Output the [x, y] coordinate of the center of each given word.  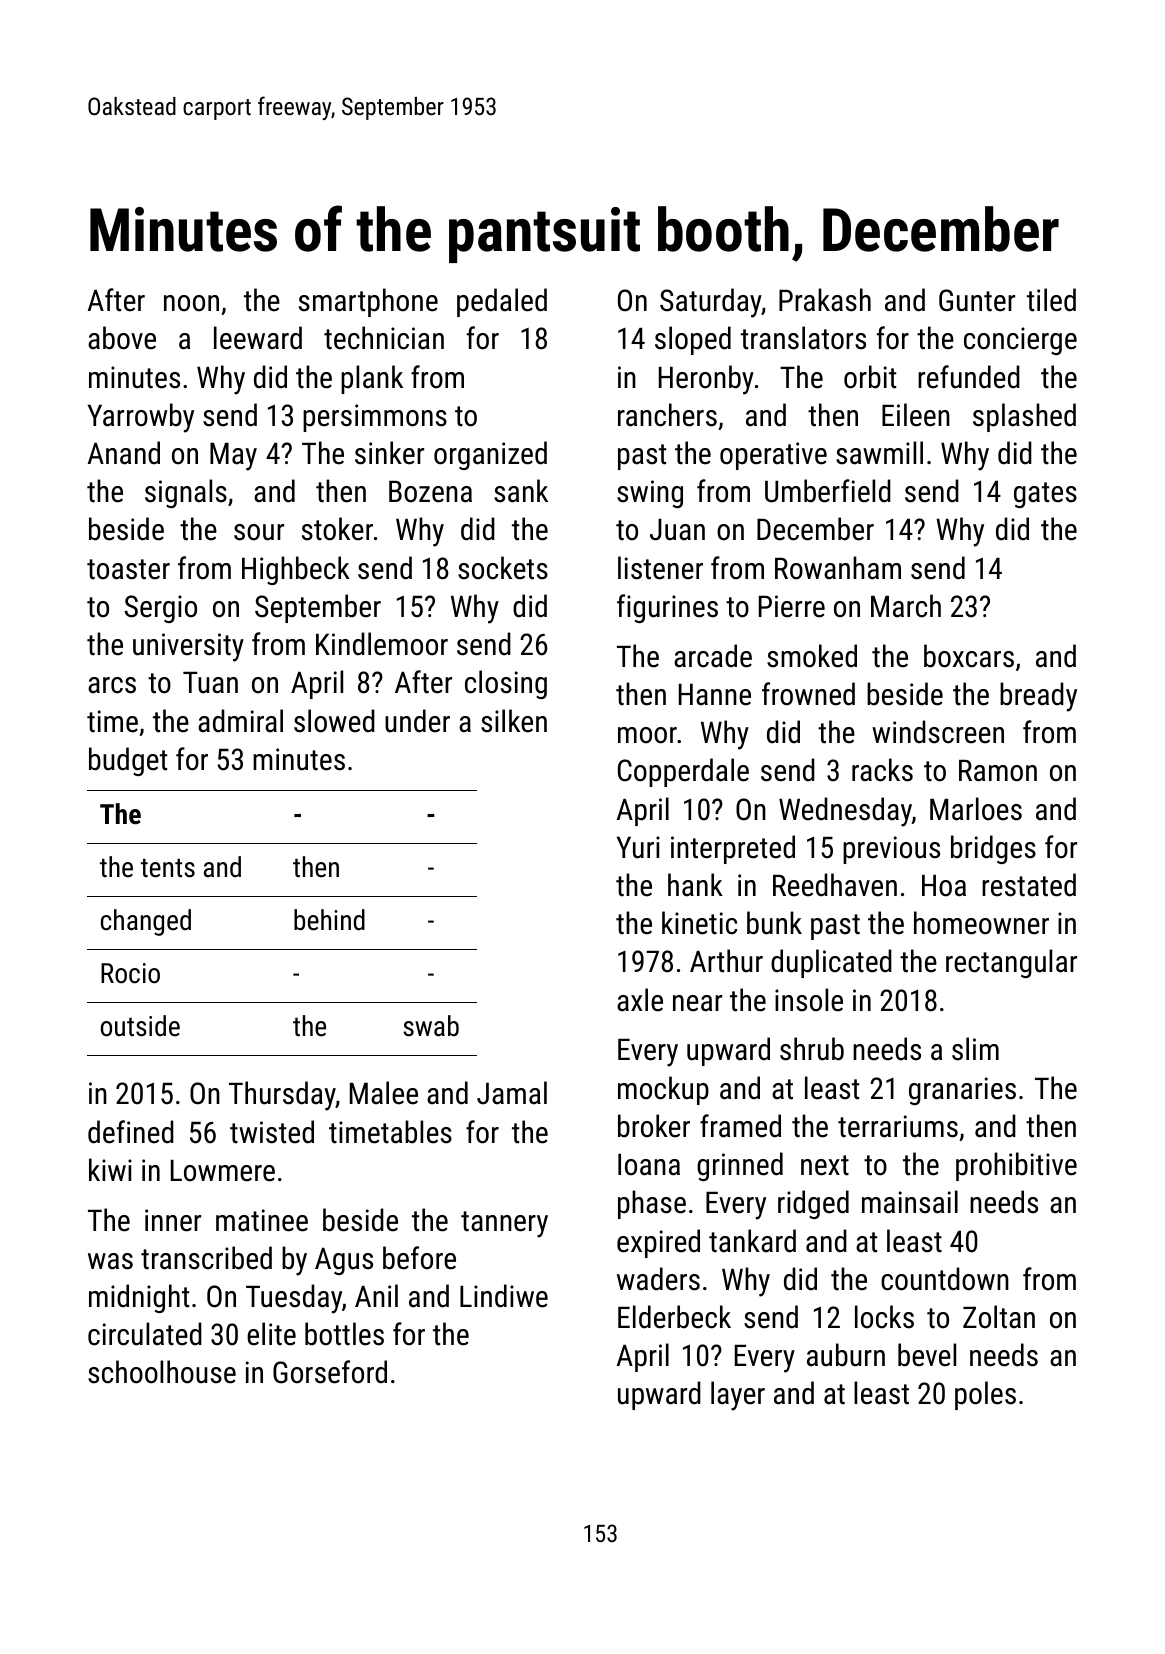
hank [695, 885]
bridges [993, 849]
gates [1045, 495]
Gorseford [330, 1372]
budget [128, 761]
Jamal [512, 1093]
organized [490, 455]
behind [329, 920]
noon [191, 303]
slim [975, 1049]
